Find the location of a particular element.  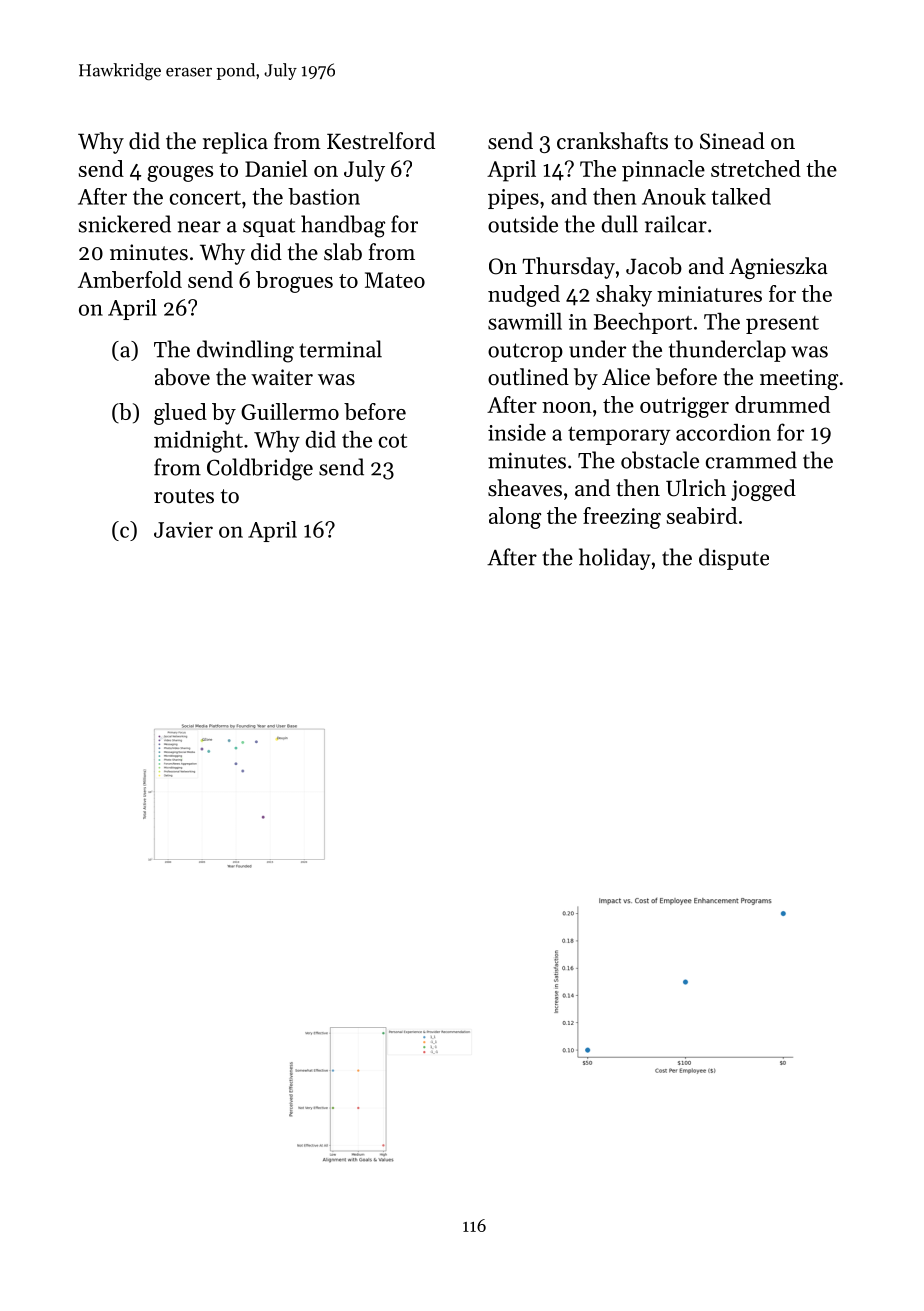

slab is located at coordinates (343, 252).
